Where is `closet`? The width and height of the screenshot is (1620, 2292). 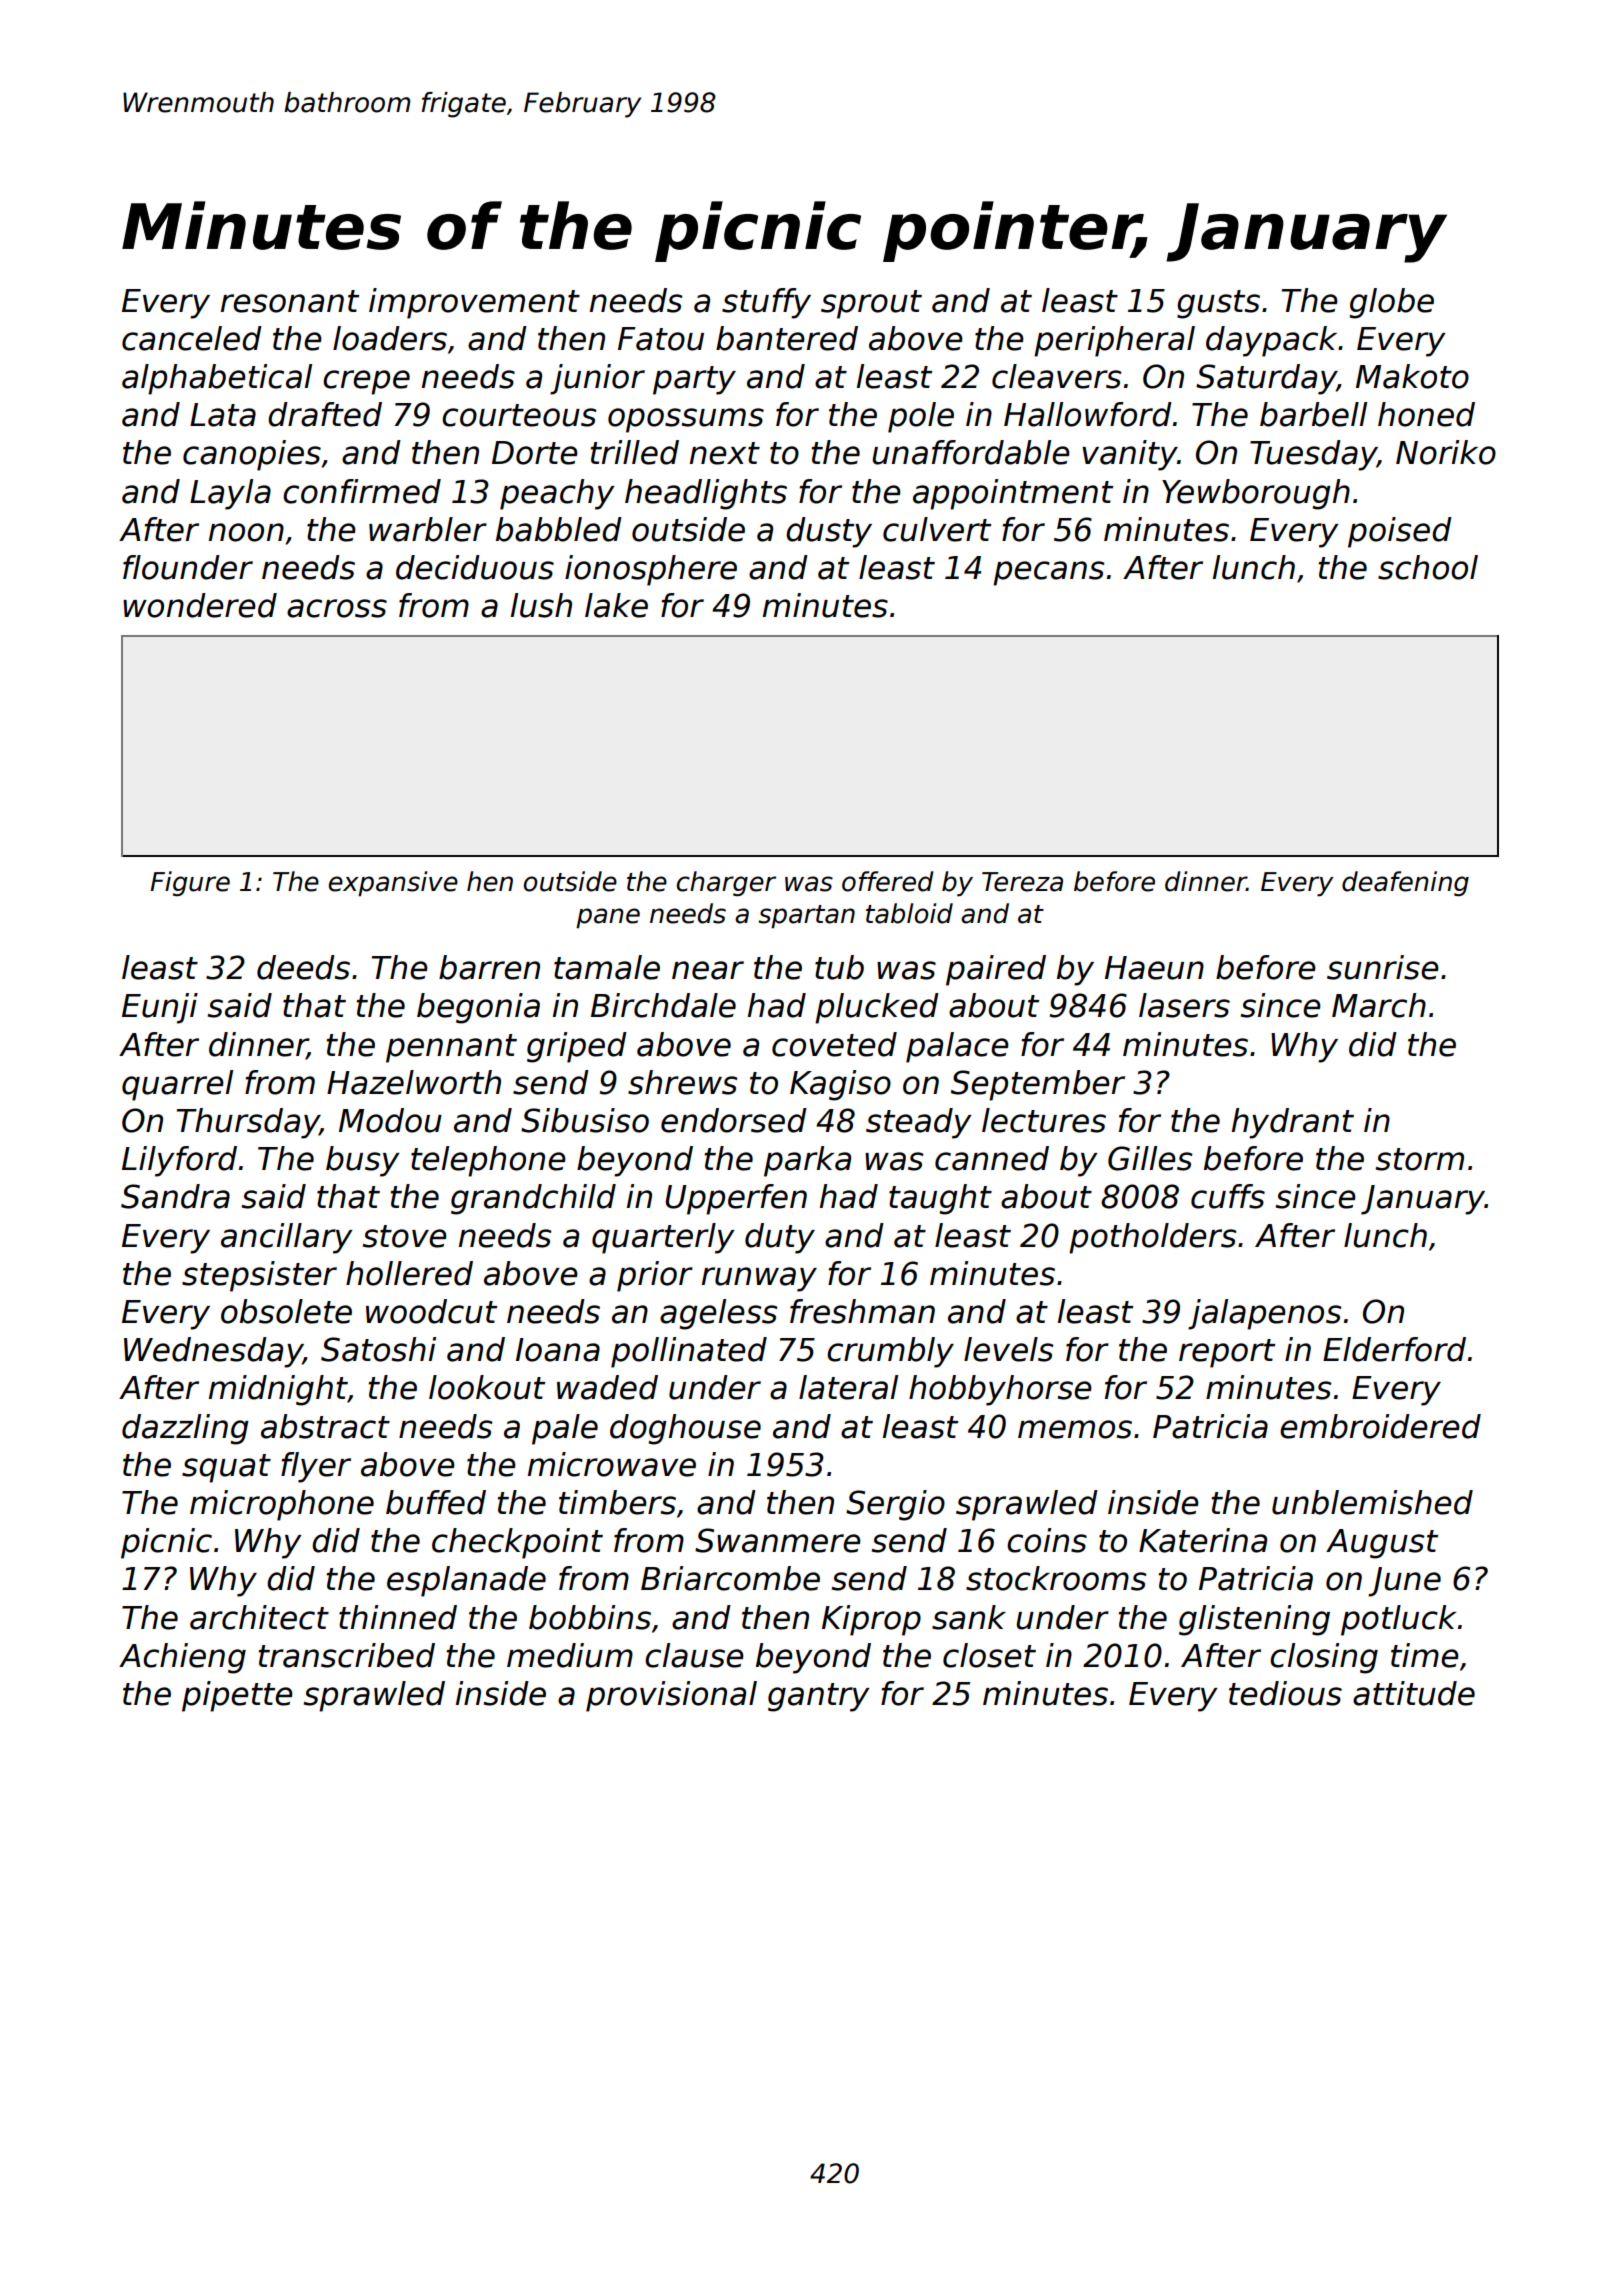 closet is located at coordinates (989, 1655).
